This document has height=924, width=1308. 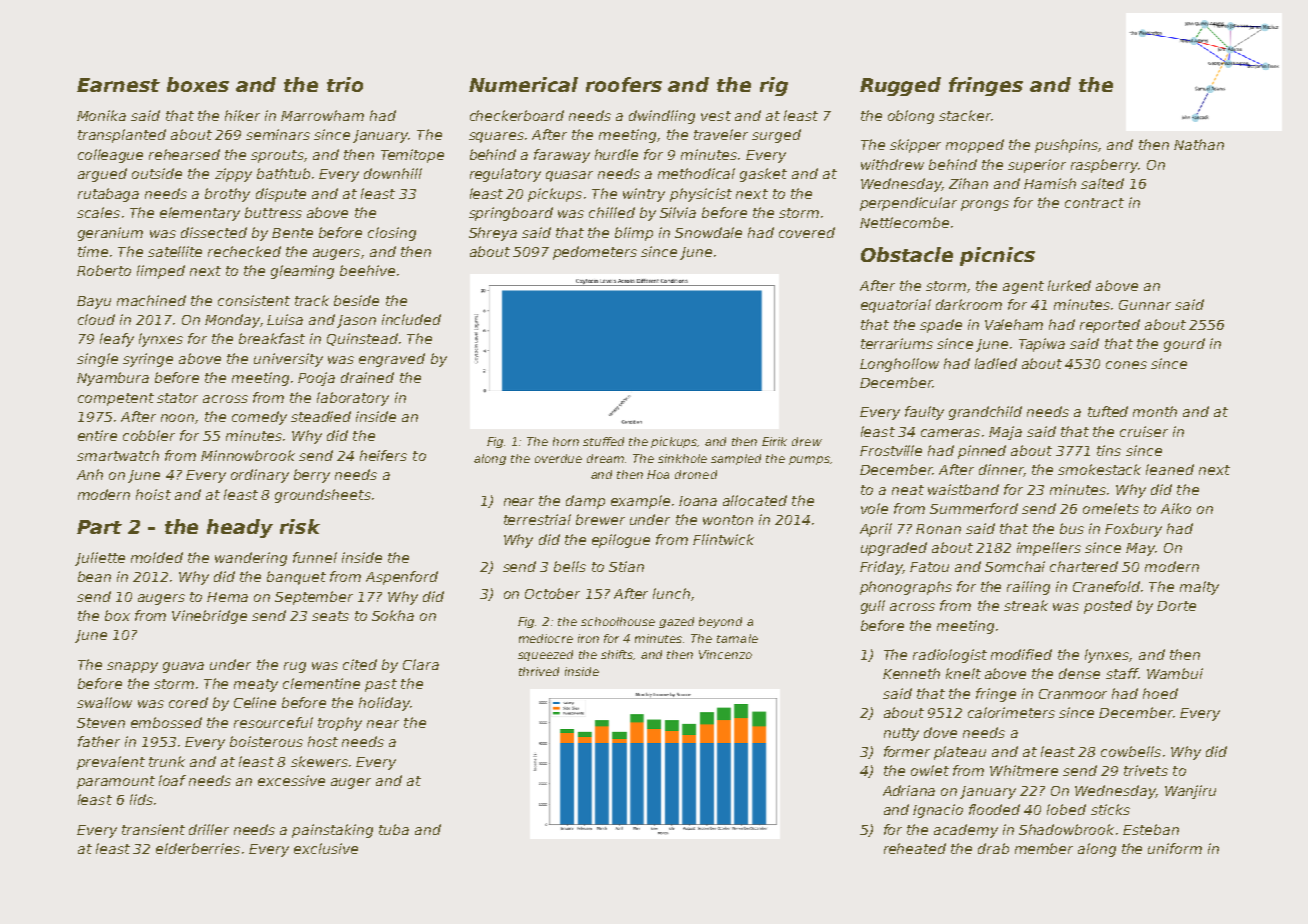 What do you see at coordinates (1094, 203) in the document?
I see `contract` at bounding box center [1094, 203].
